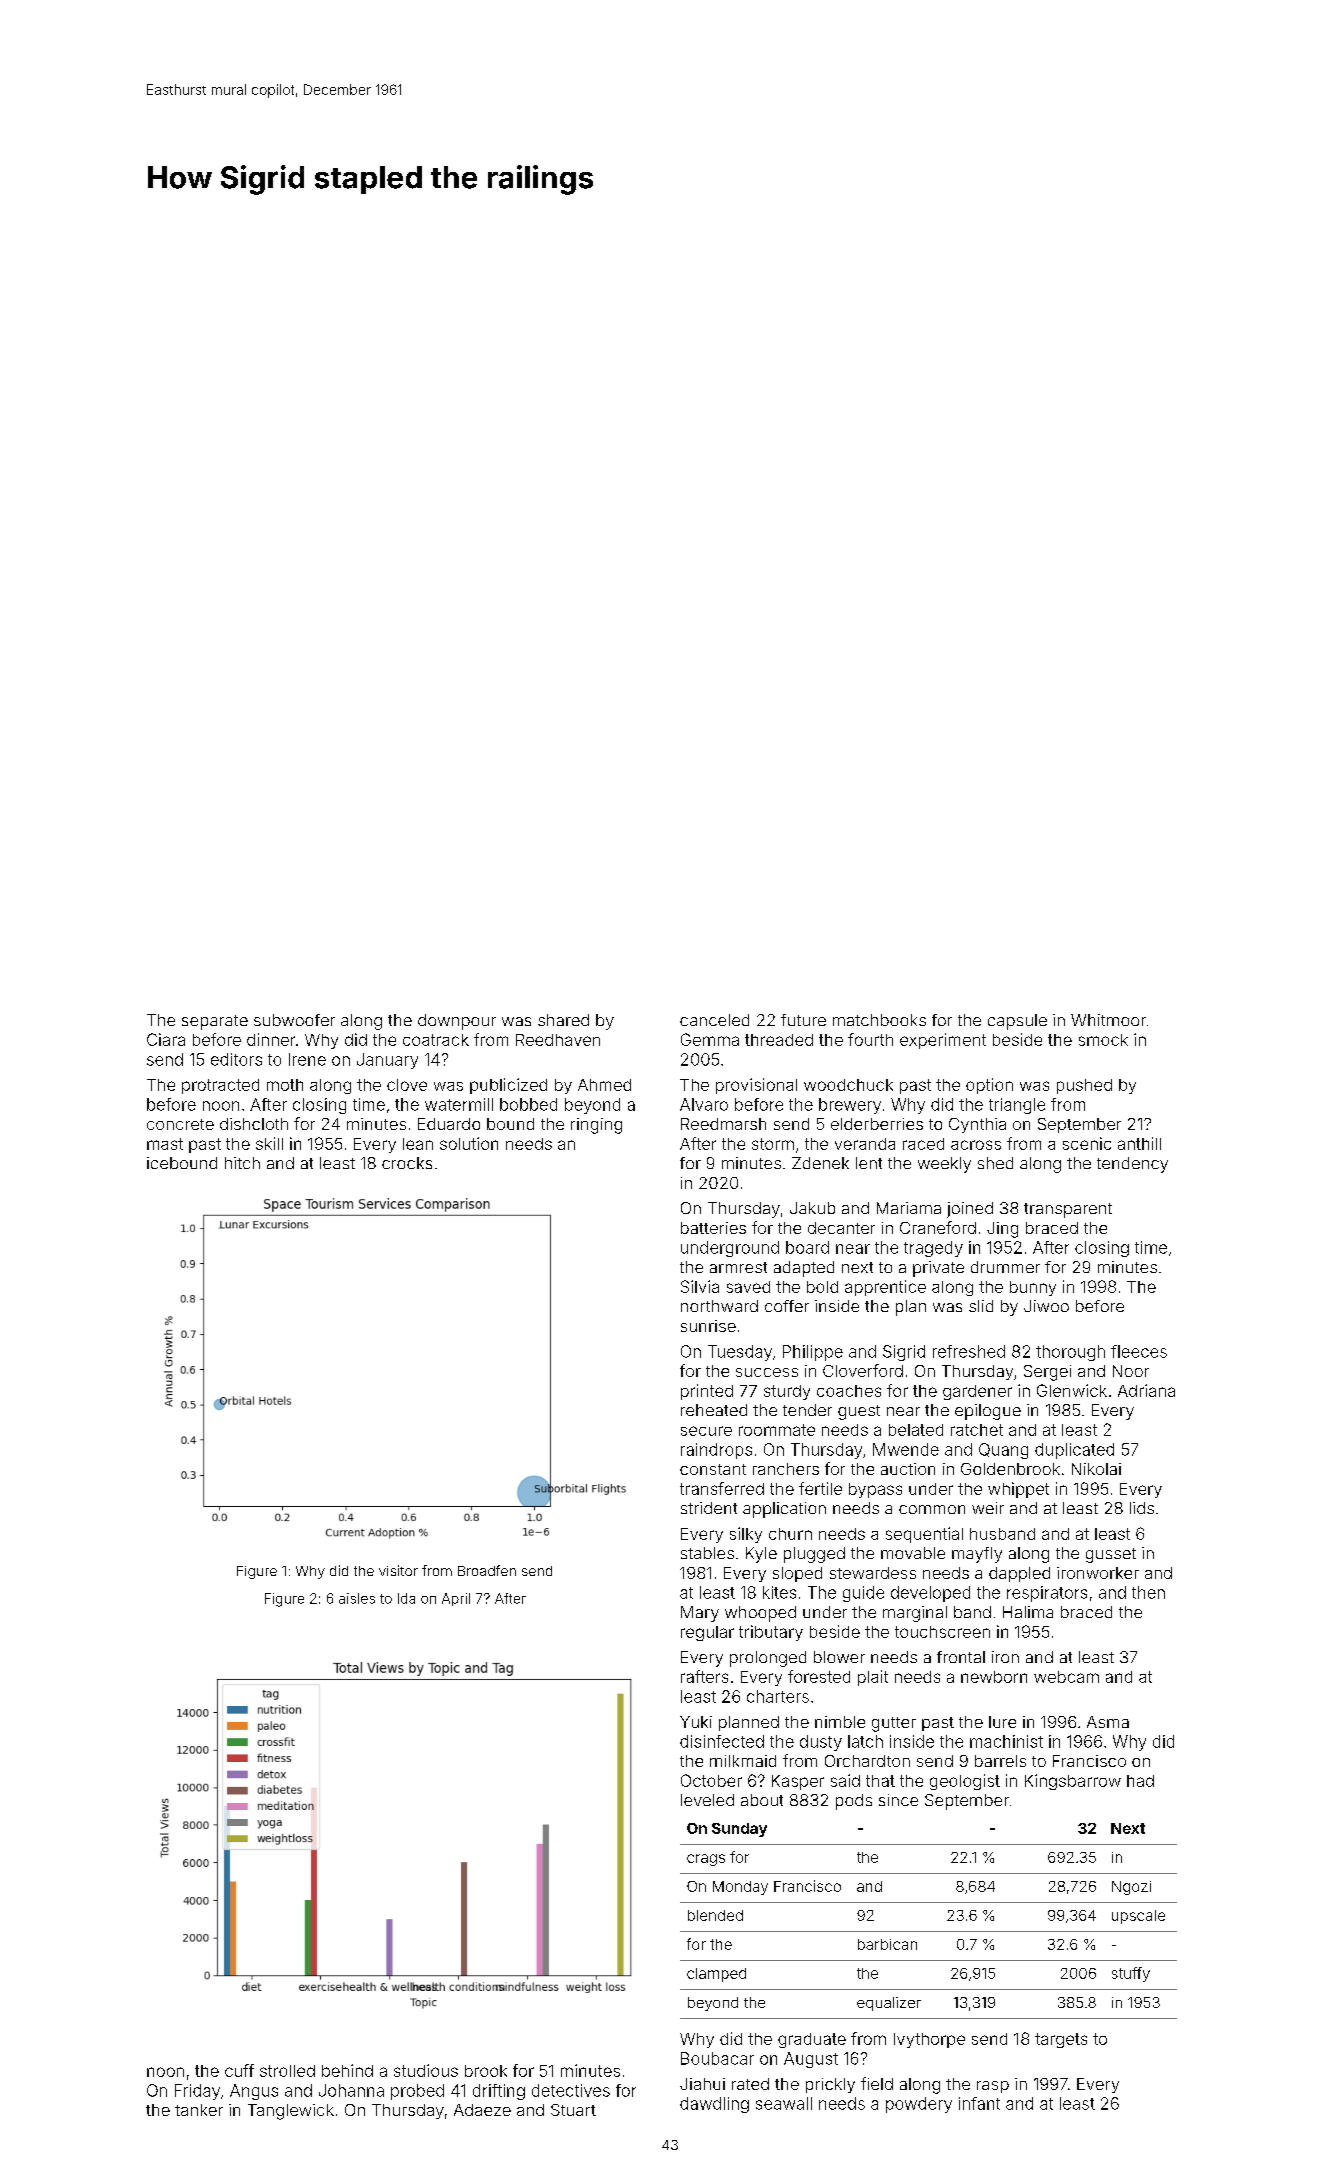 The height and width of the page is (2179, 1323). I want to click on visitor, so click(398, 1570).
